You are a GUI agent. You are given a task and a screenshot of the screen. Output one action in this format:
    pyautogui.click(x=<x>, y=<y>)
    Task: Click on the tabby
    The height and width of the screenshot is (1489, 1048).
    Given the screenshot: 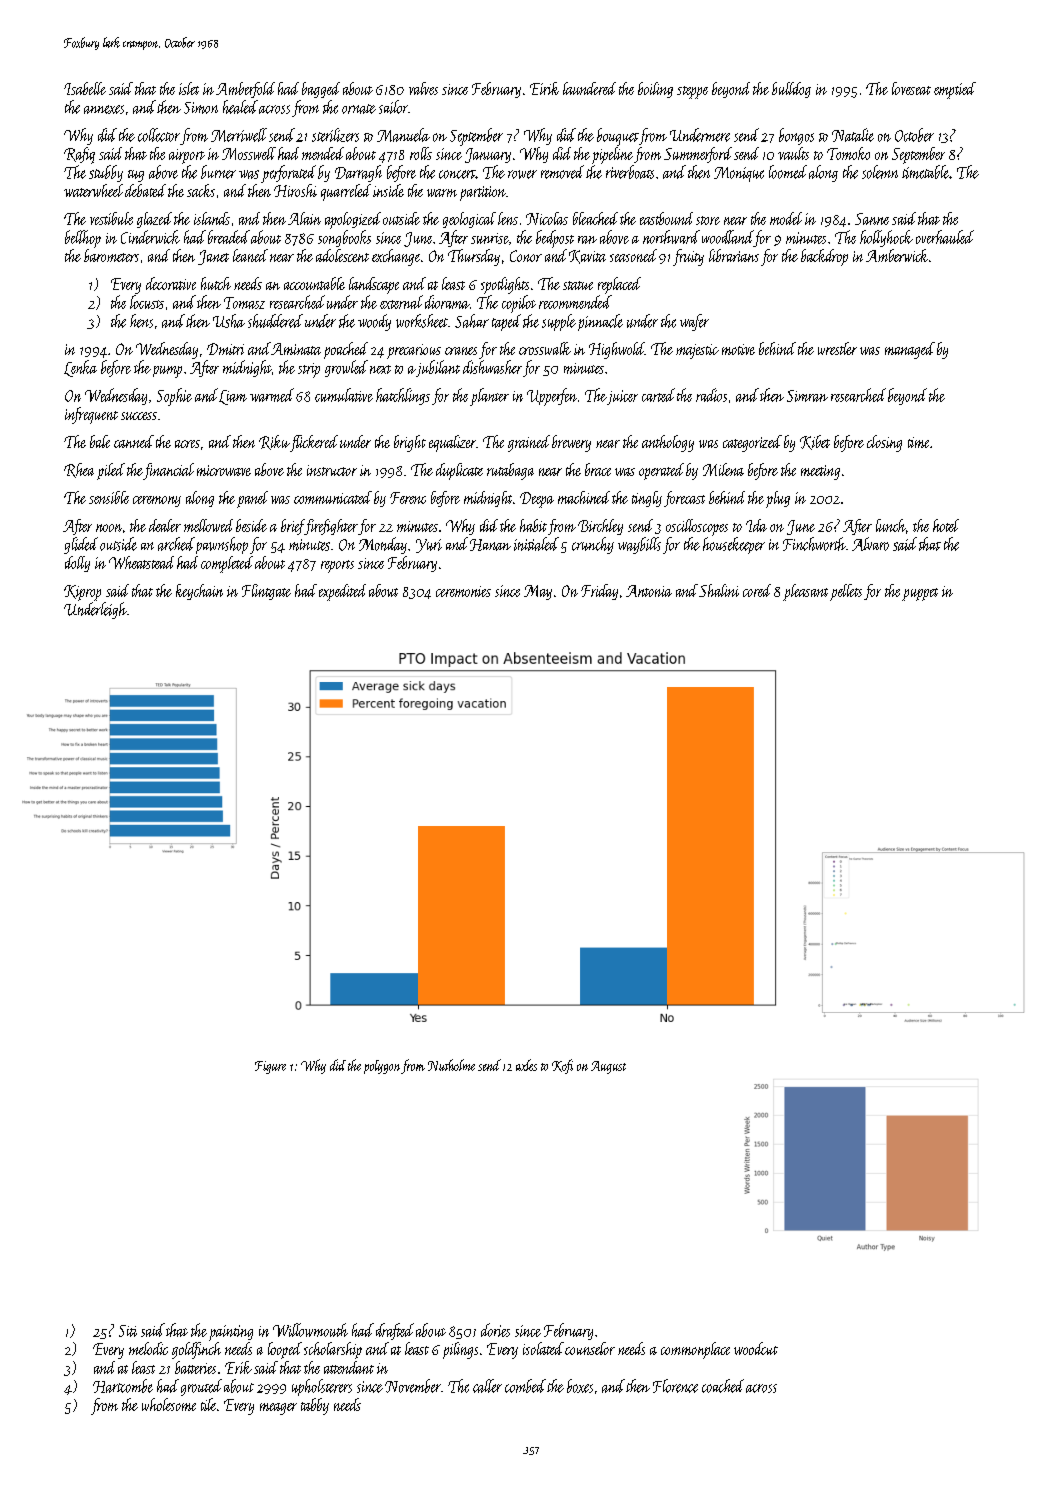 What is the action you would take?
    pyautogui.click(x=315, y=1406)
